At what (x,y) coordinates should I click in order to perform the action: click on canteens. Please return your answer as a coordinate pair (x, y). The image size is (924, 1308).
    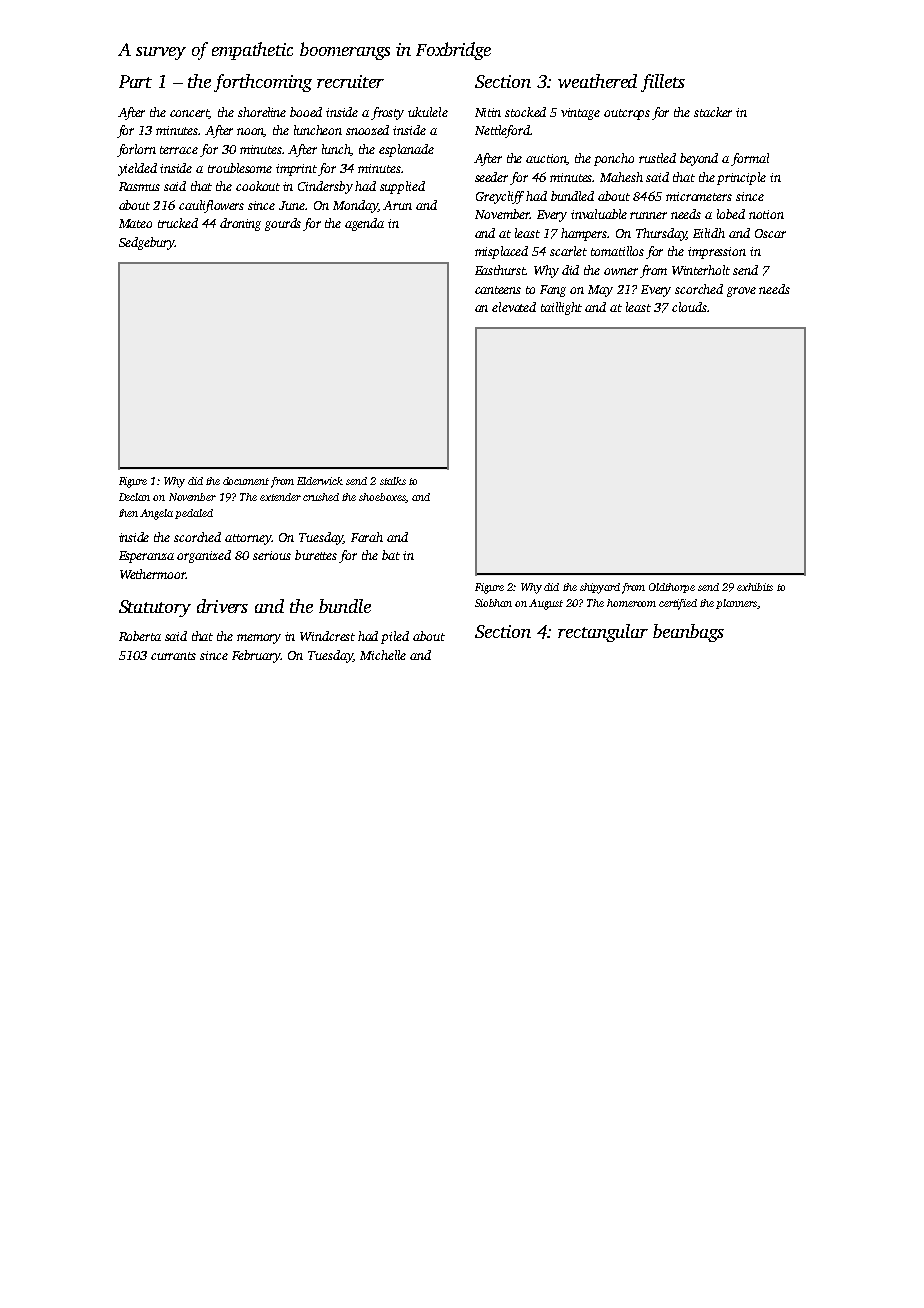
    Looking at the image, I should click on (498, 290).
